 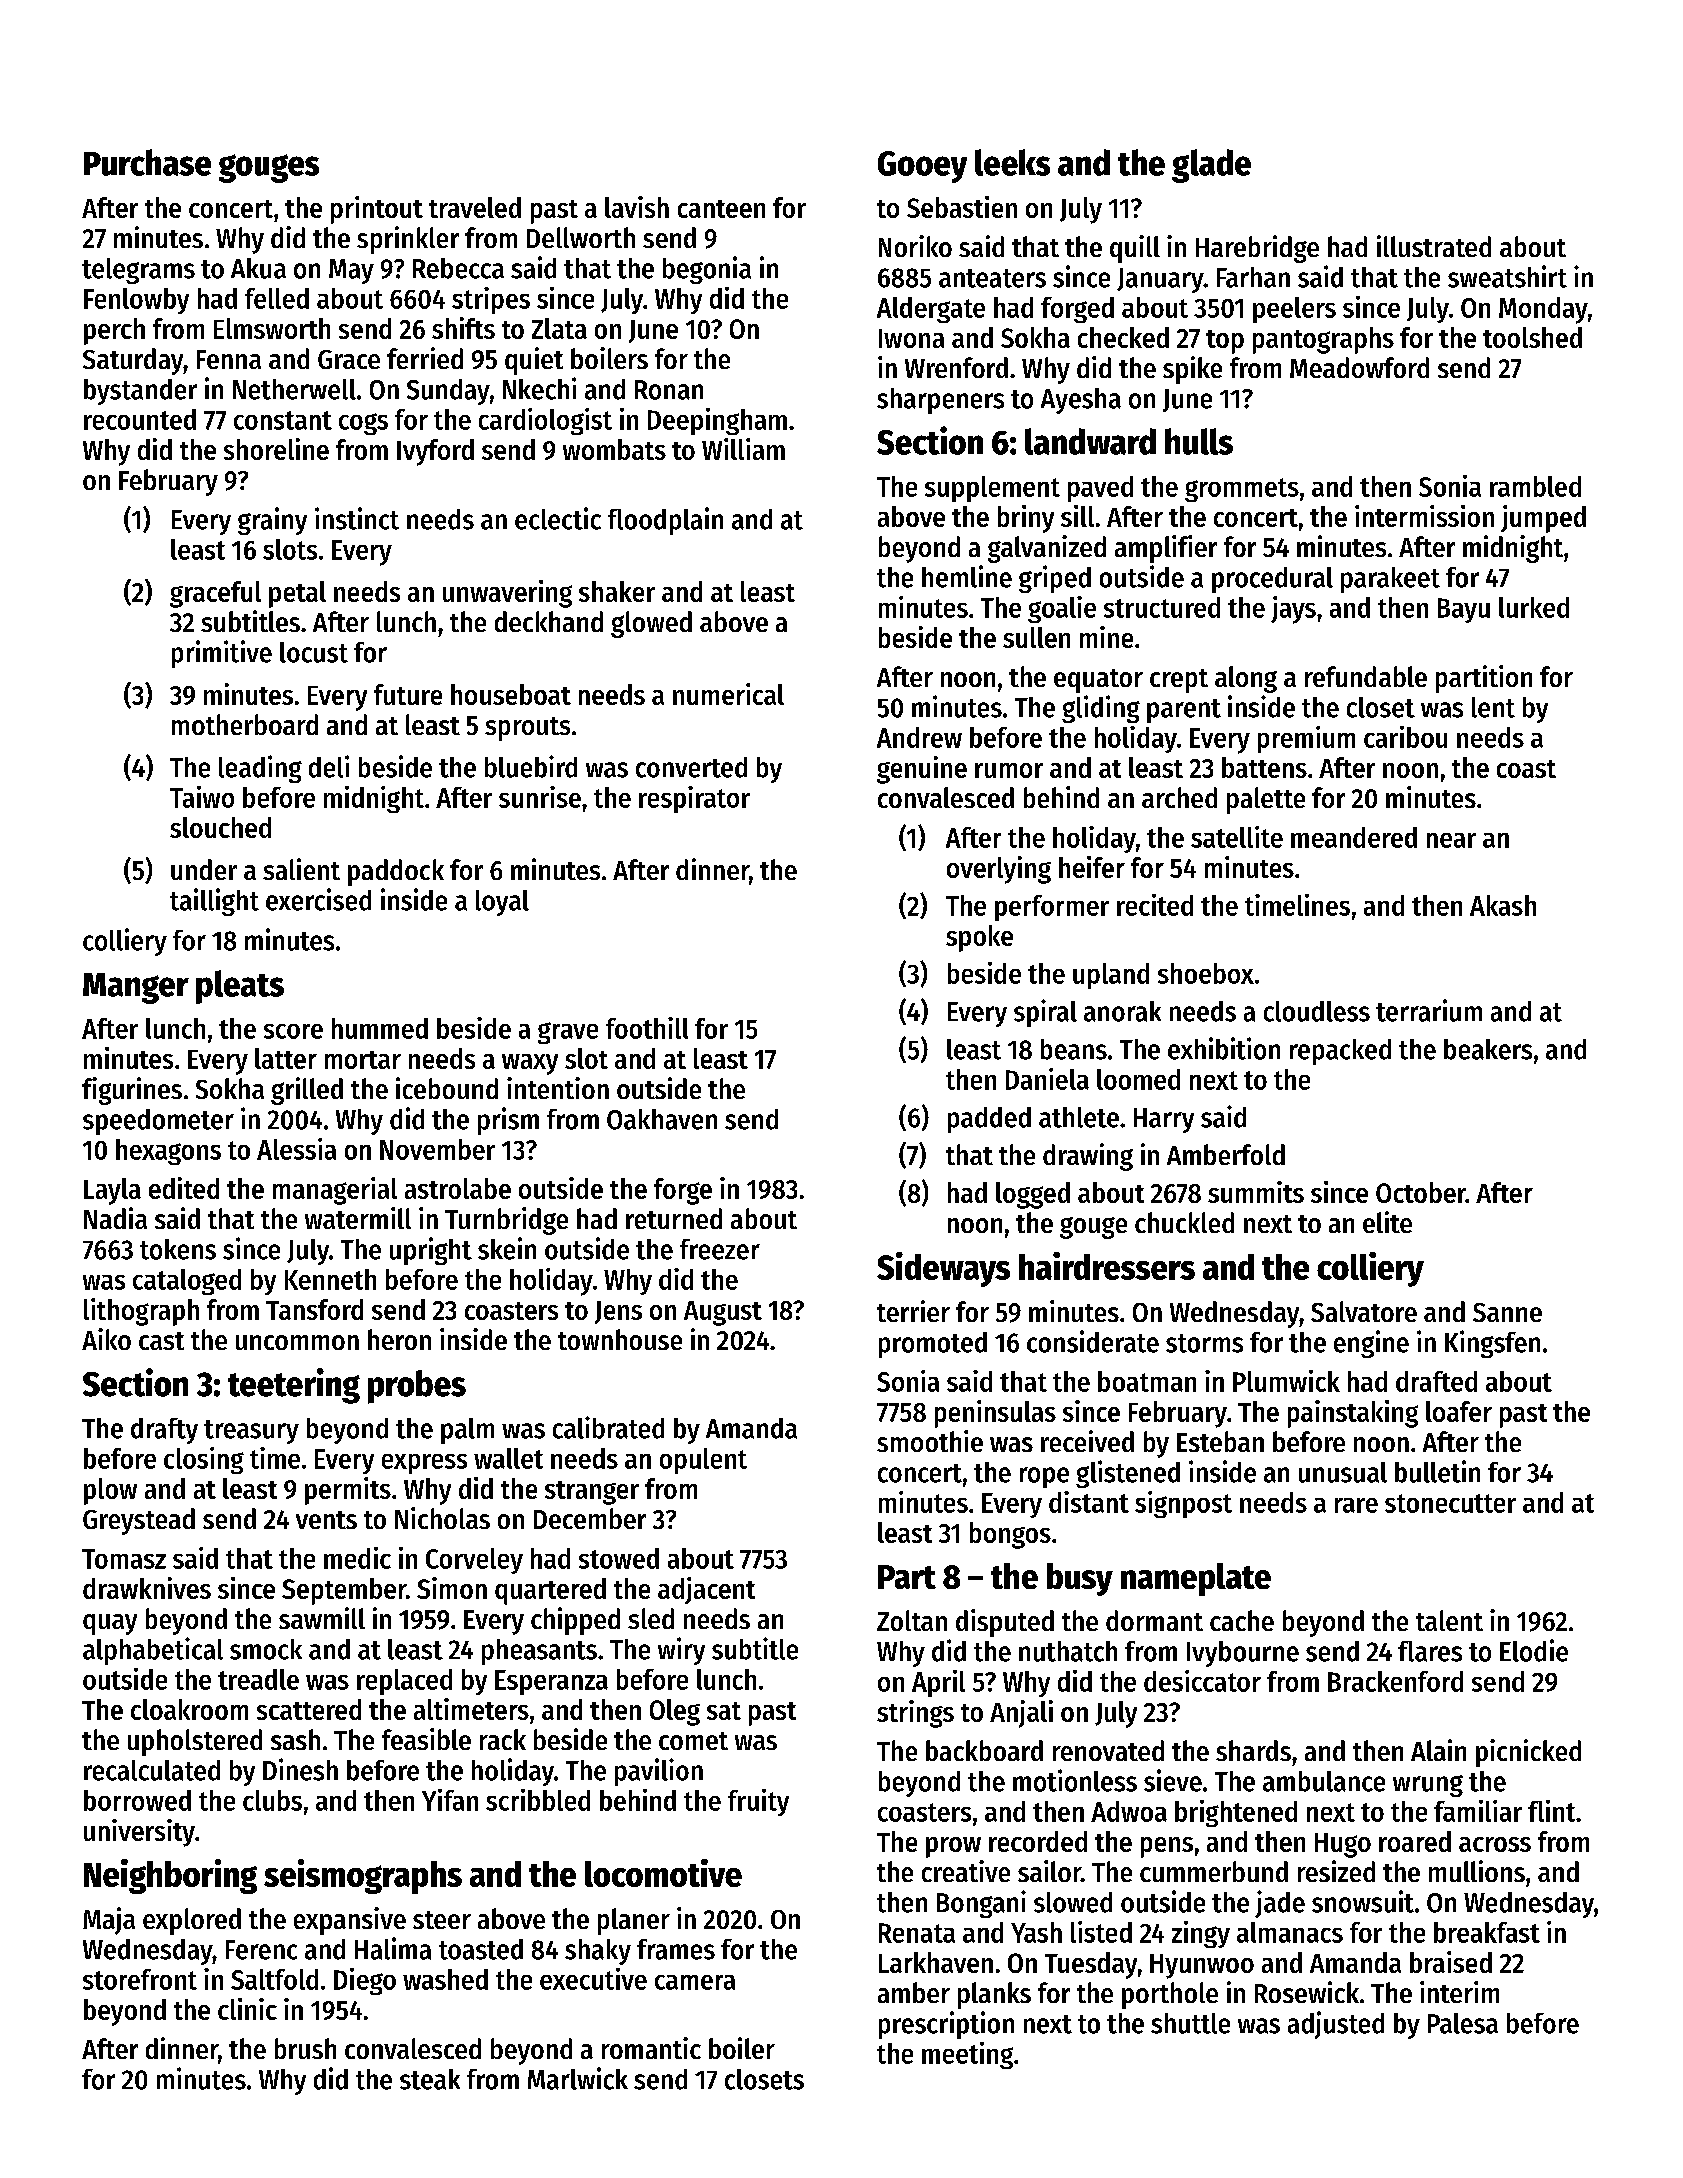 What do you see at coordinates (152, 1770) in the image?
I see `recalculated` at bounding box center [152, 1770].
